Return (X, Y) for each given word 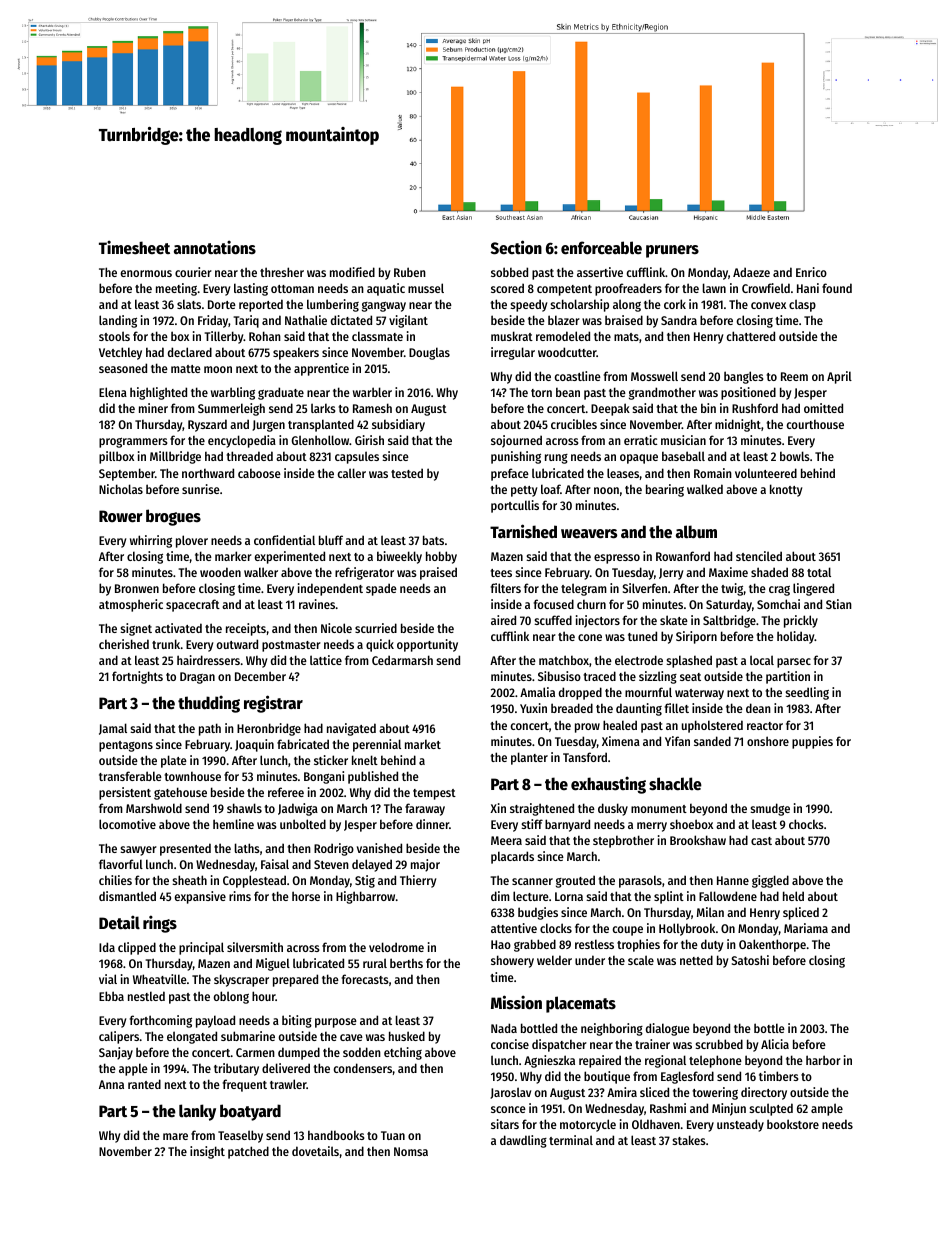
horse (306, 896)
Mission (516, 1002)
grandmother (662, 393)
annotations (215, 247)
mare (175, 1136)
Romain (713, 473)
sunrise (201, 489)
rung (556, 459)
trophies (638, 945)
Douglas (429, 353)
